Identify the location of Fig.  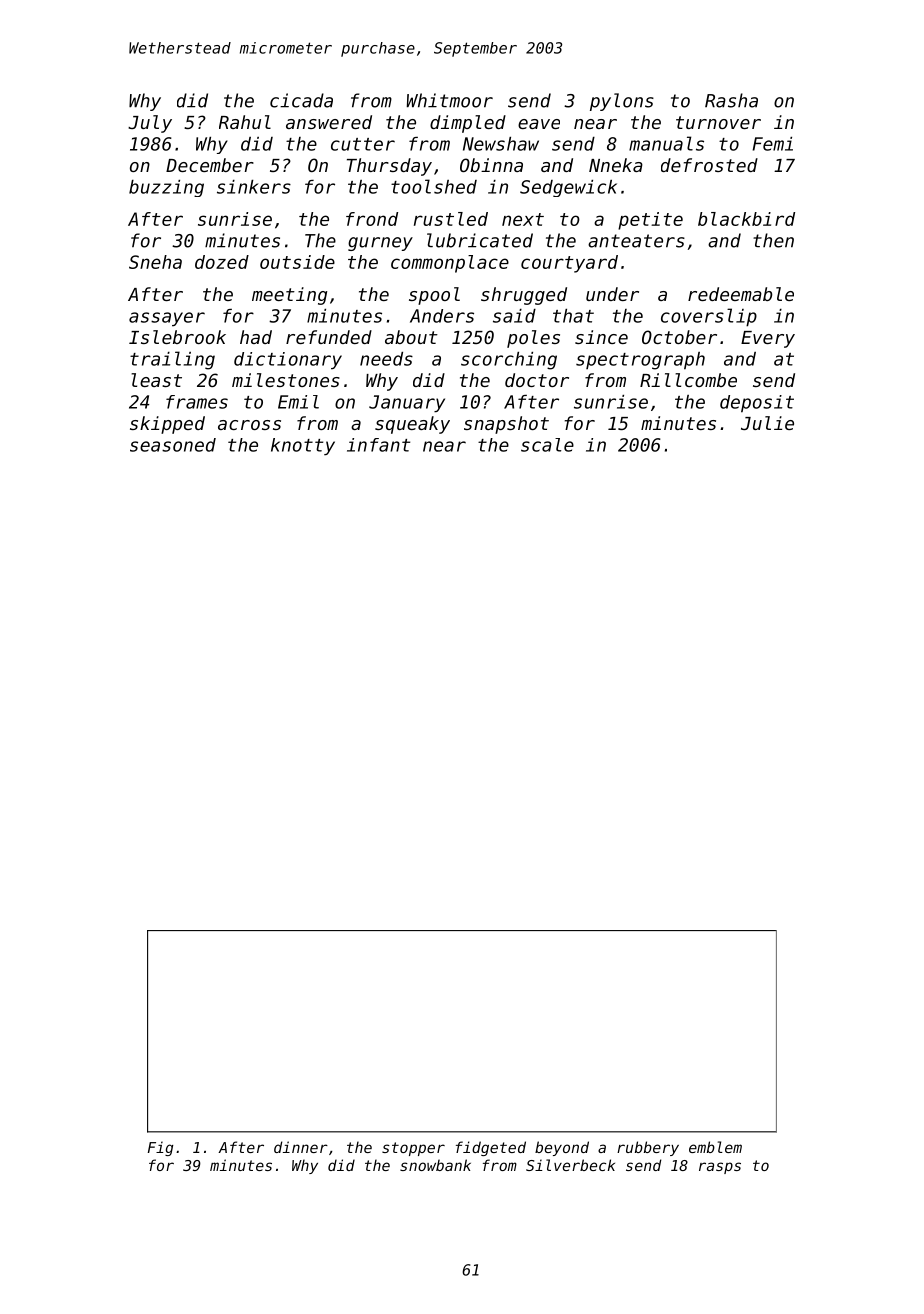
(160, 1148).
